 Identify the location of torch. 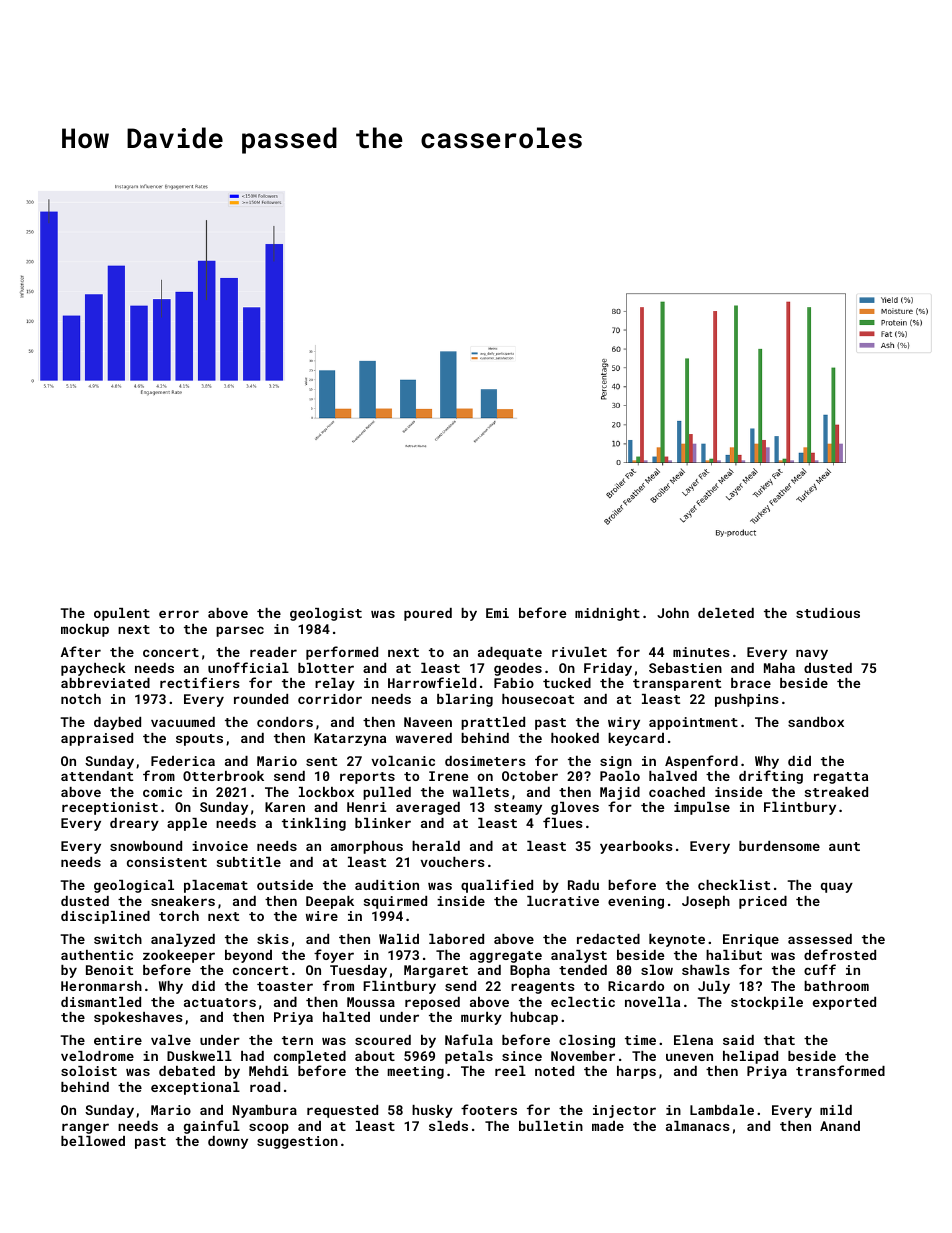
(179, 916).
